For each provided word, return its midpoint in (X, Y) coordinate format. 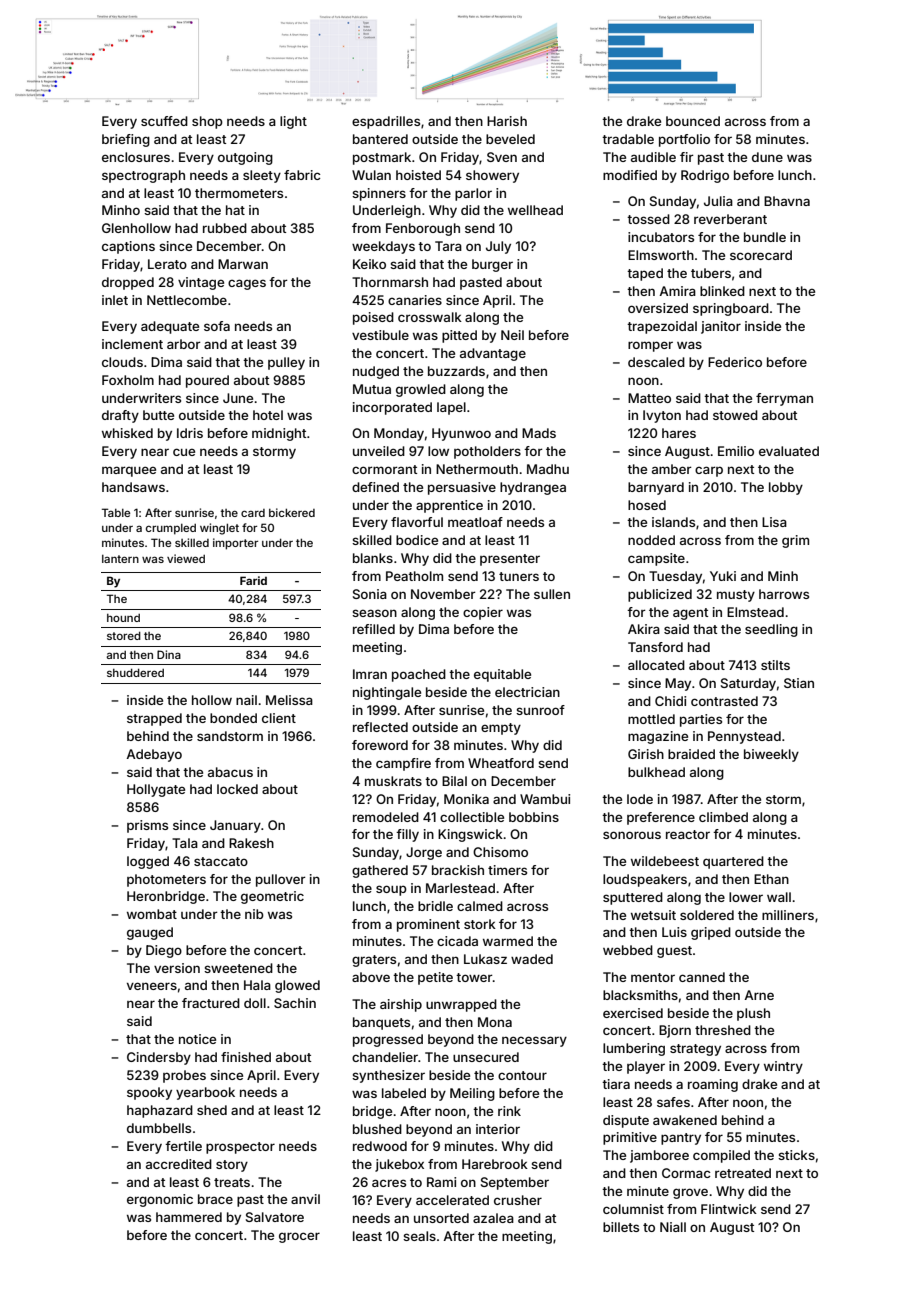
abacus (230, 772)
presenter (510, 560)
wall (779, 897)
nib (254, 914)
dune (767, 157)
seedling (771, 630)
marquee (129, 471)
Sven (502, 157)
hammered (189, 1217)
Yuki (723, 576)
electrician (527, 692)
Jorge (424, 853)
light (293, 122)
